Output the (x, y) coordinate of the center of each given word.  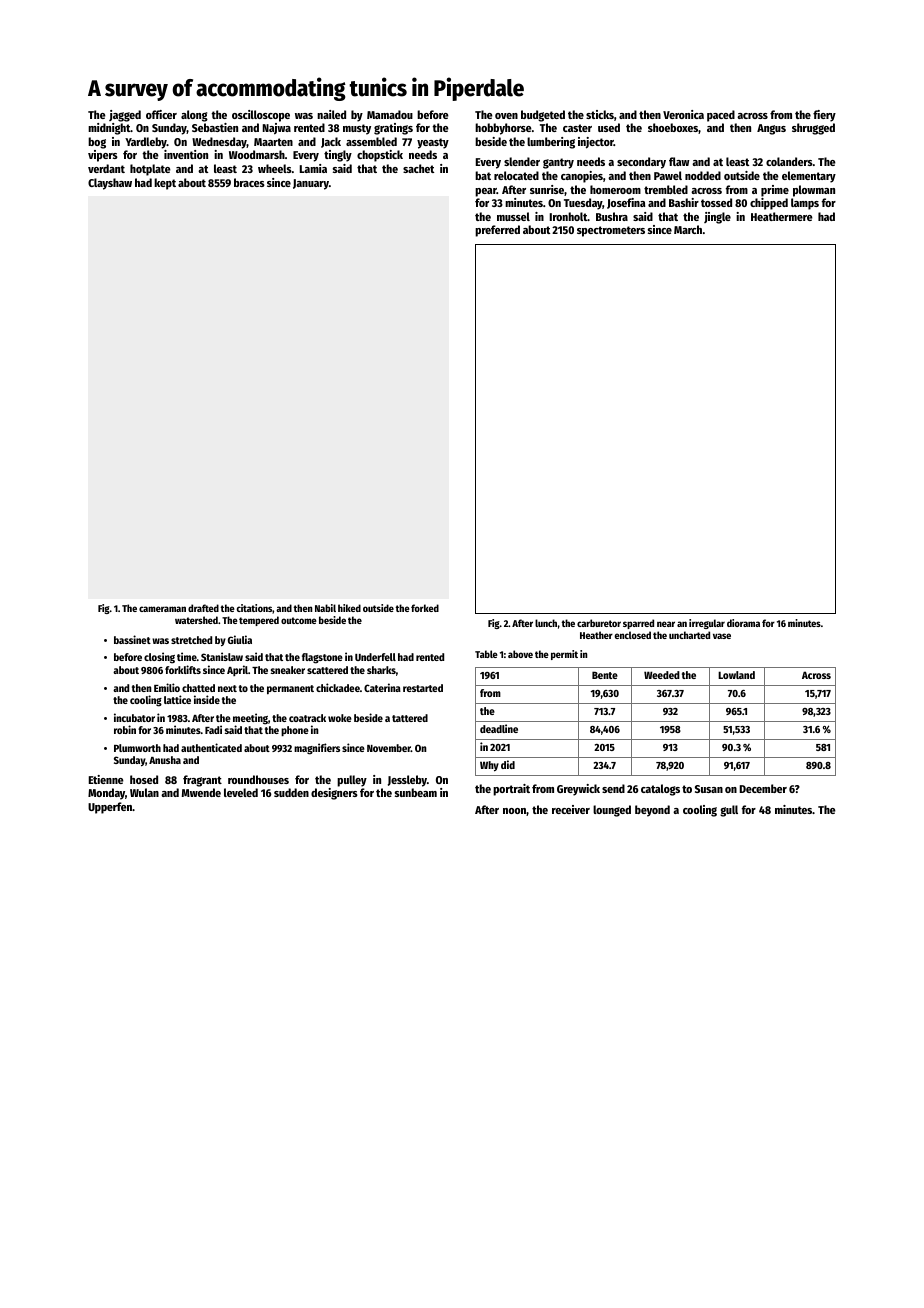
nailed (331, 114)
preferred (497, 231)
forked (425, 608)
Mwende (201, 792)
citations (254, 609)
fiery (824, 116)
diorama (743, 623)
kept (165, 184)
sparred (638, 624)
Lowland (736, 675)
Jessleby (407, 781)
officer (161, 114)
